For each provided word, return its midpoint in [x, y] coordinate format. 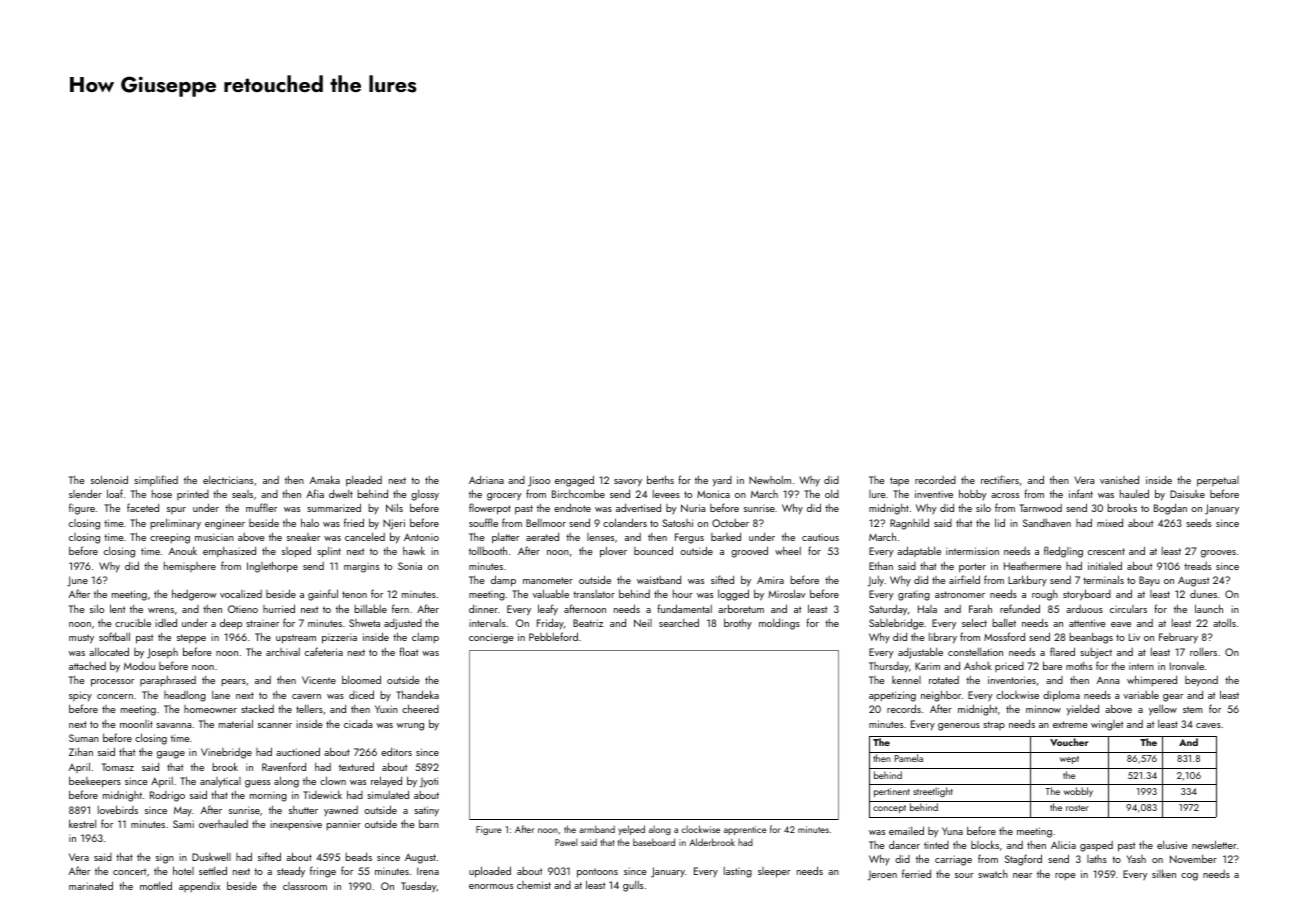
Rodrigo [167, 796]
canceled [365, 536]
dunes [1203, 594]
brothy [738, 623]
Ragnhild [909, 524]
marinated [91, 885]
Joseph [162, 653]
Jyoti [429, 782]
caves [1208, 725]
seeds [1198, 523]
